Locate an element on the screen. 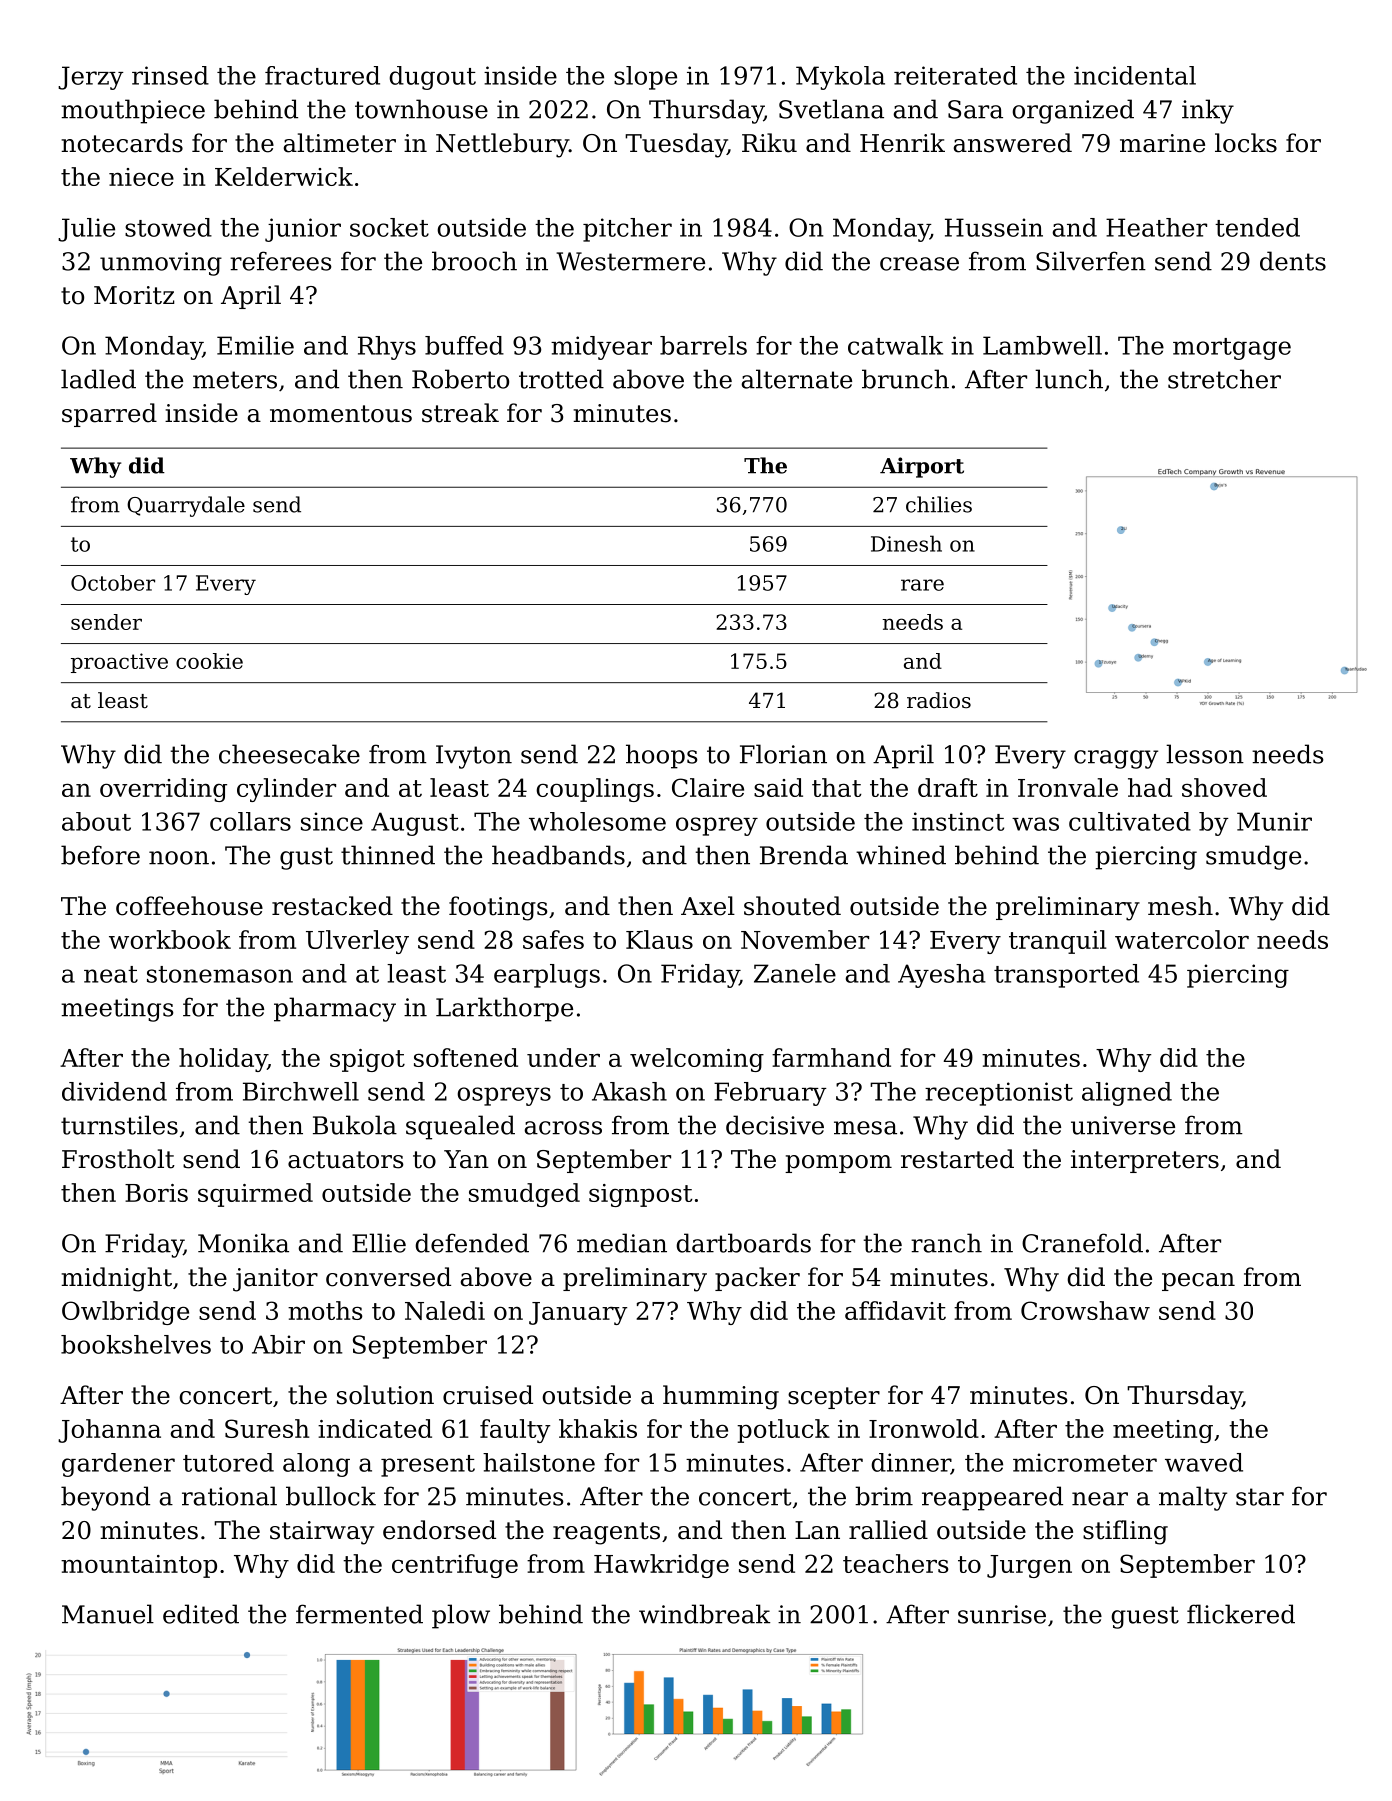  streak is located at coordinates (460, 413).
